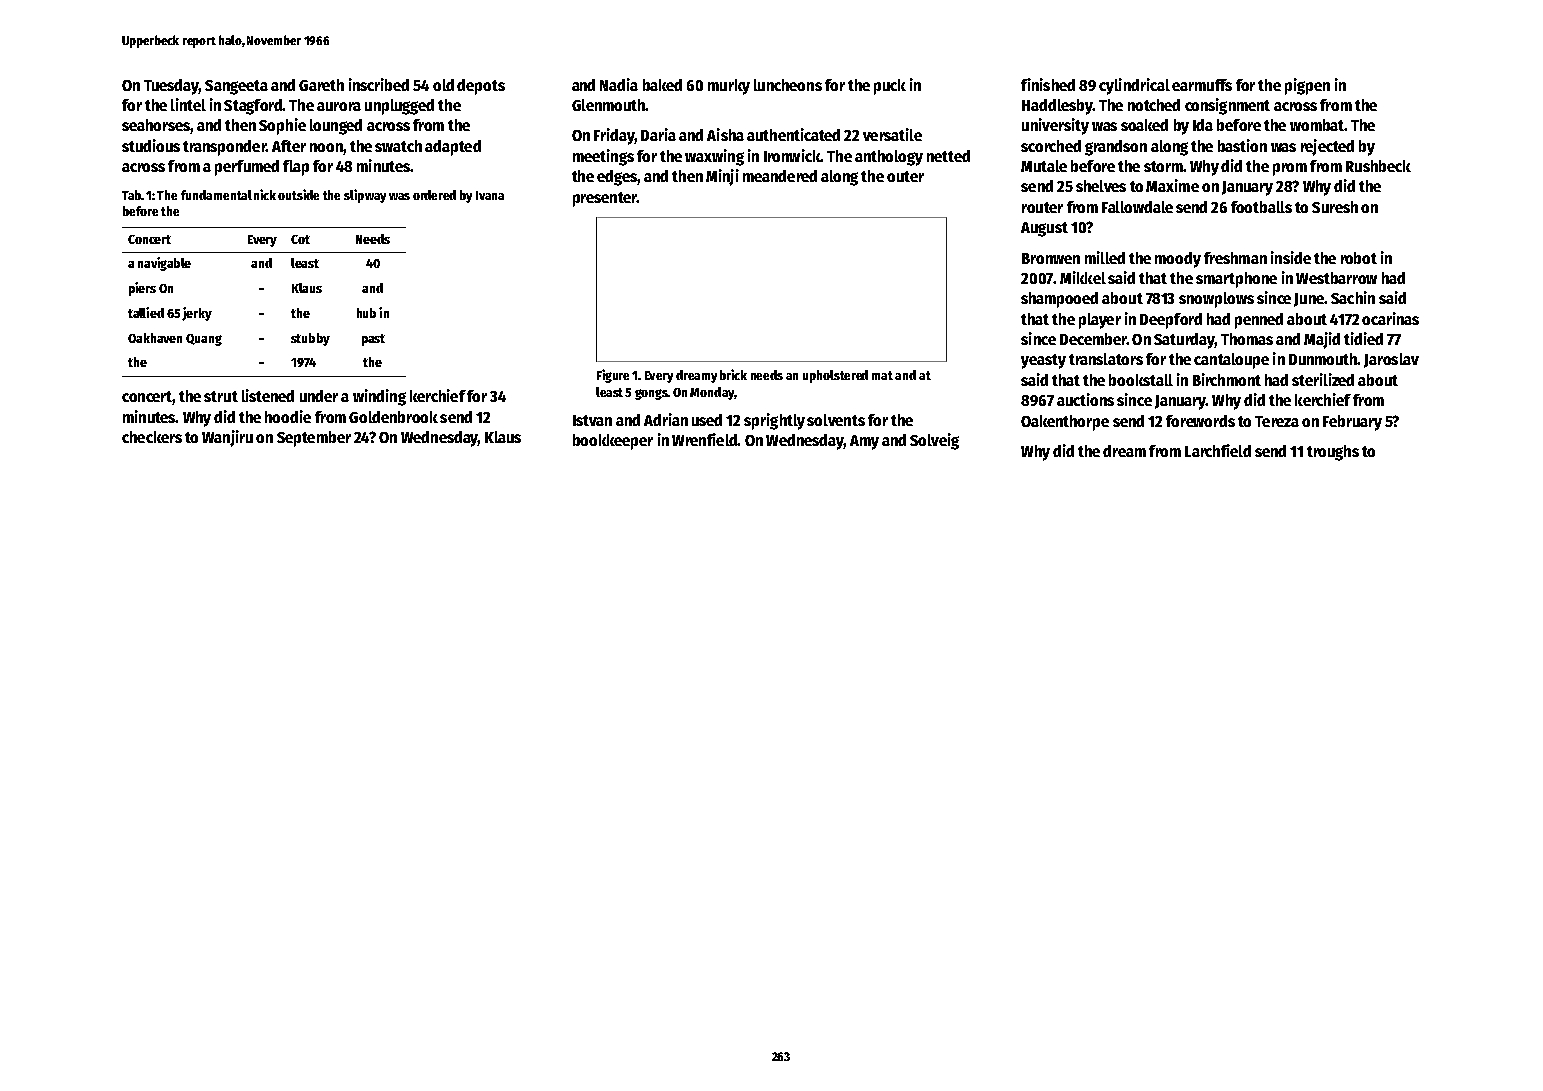  I want to click on September, so click(314, 439).
